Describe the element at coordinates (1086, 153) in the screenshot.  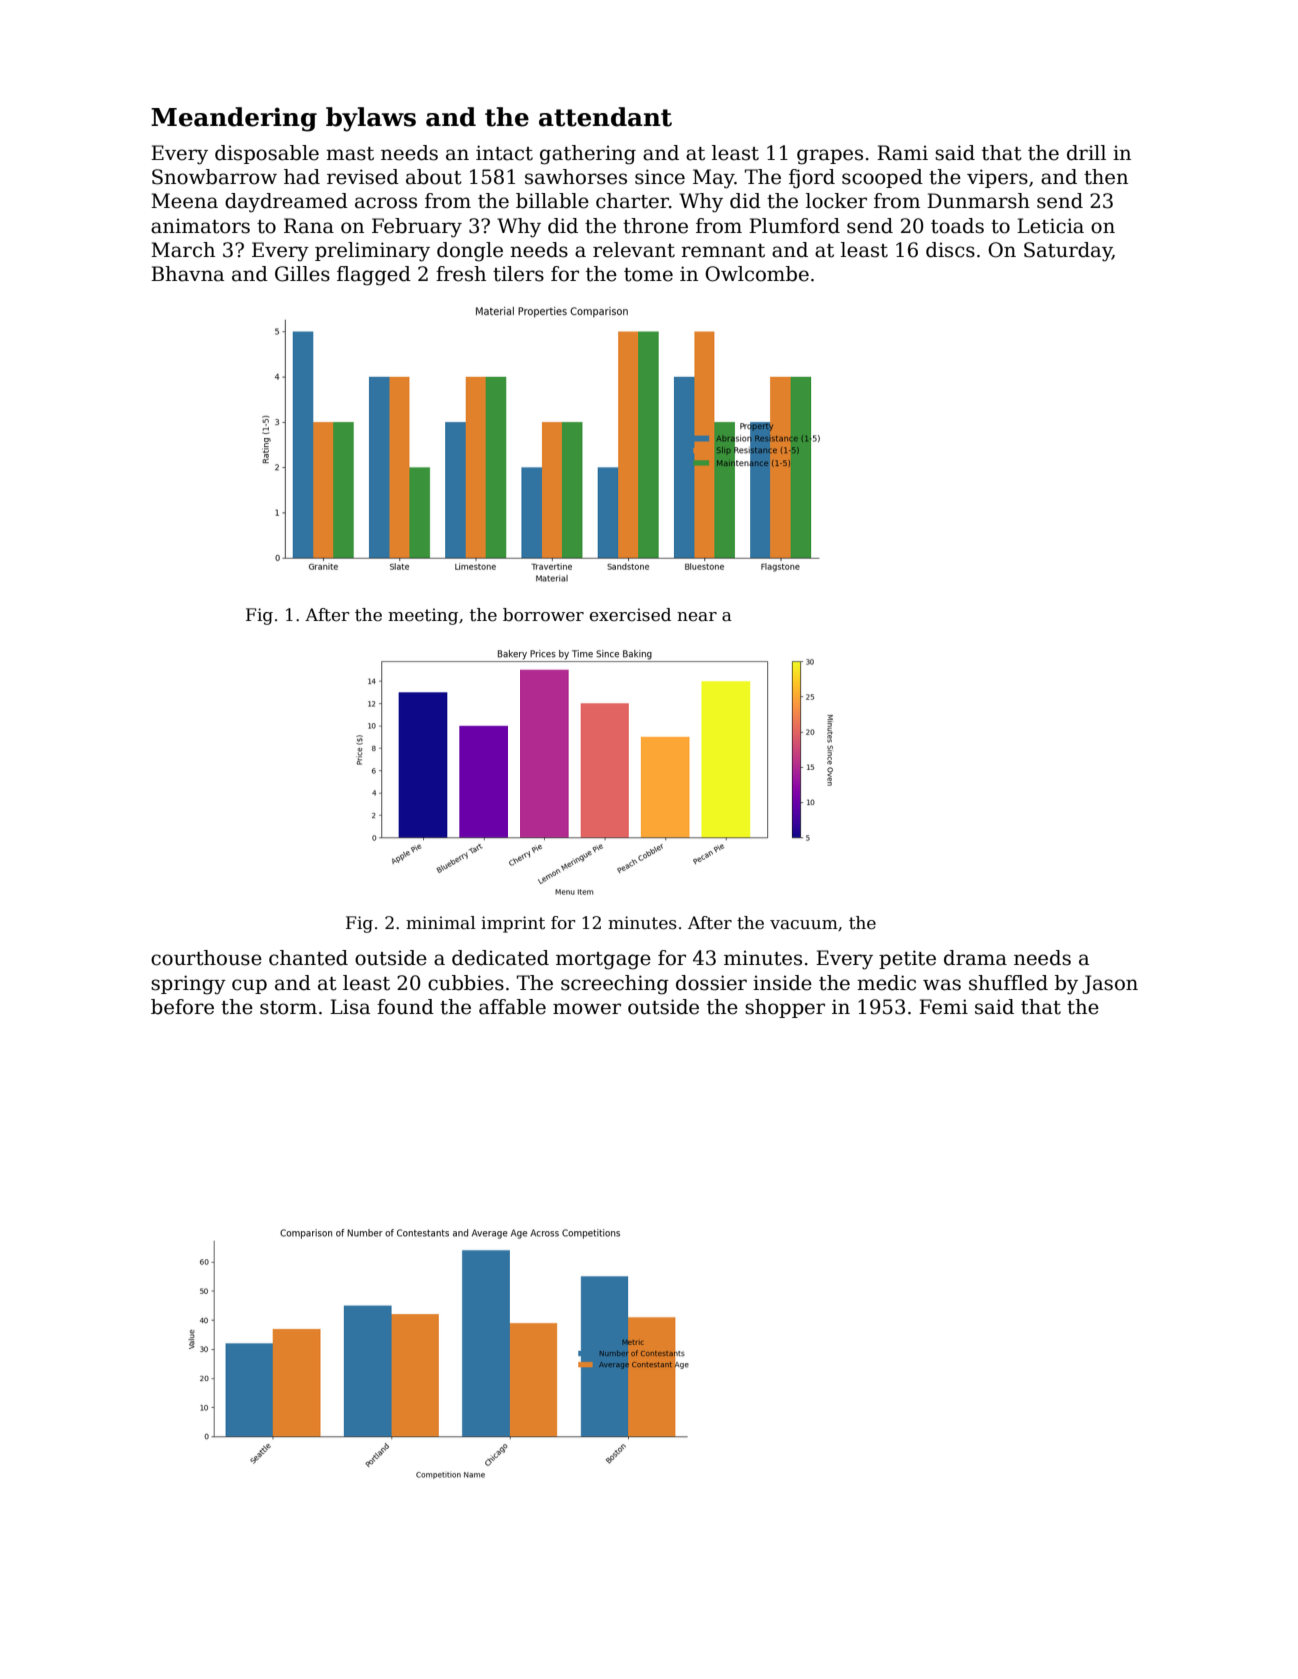
I see `drill` at that location.
